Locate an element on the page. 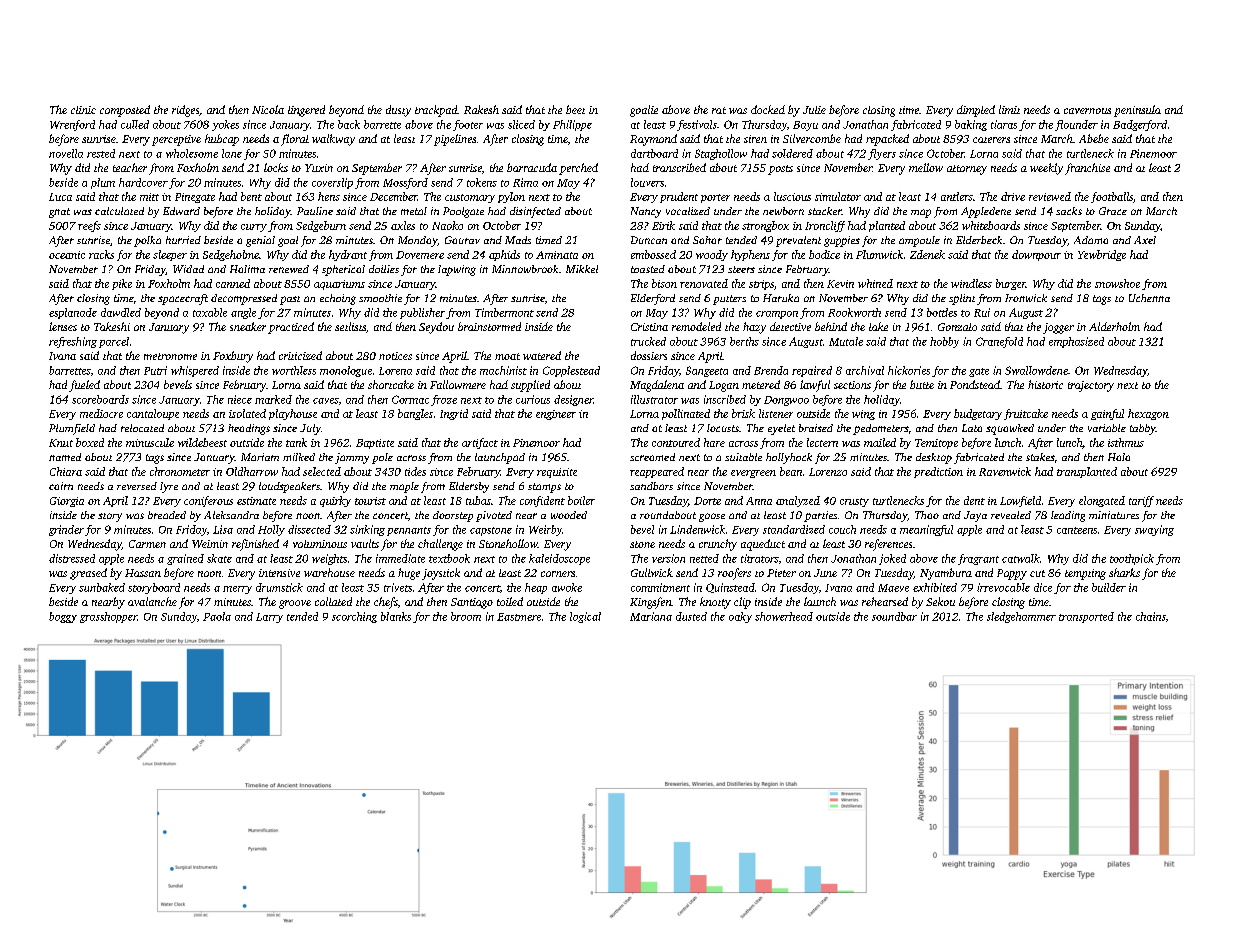 The image size is (1233, 952). artifact is located at coordinates (480, 443).
